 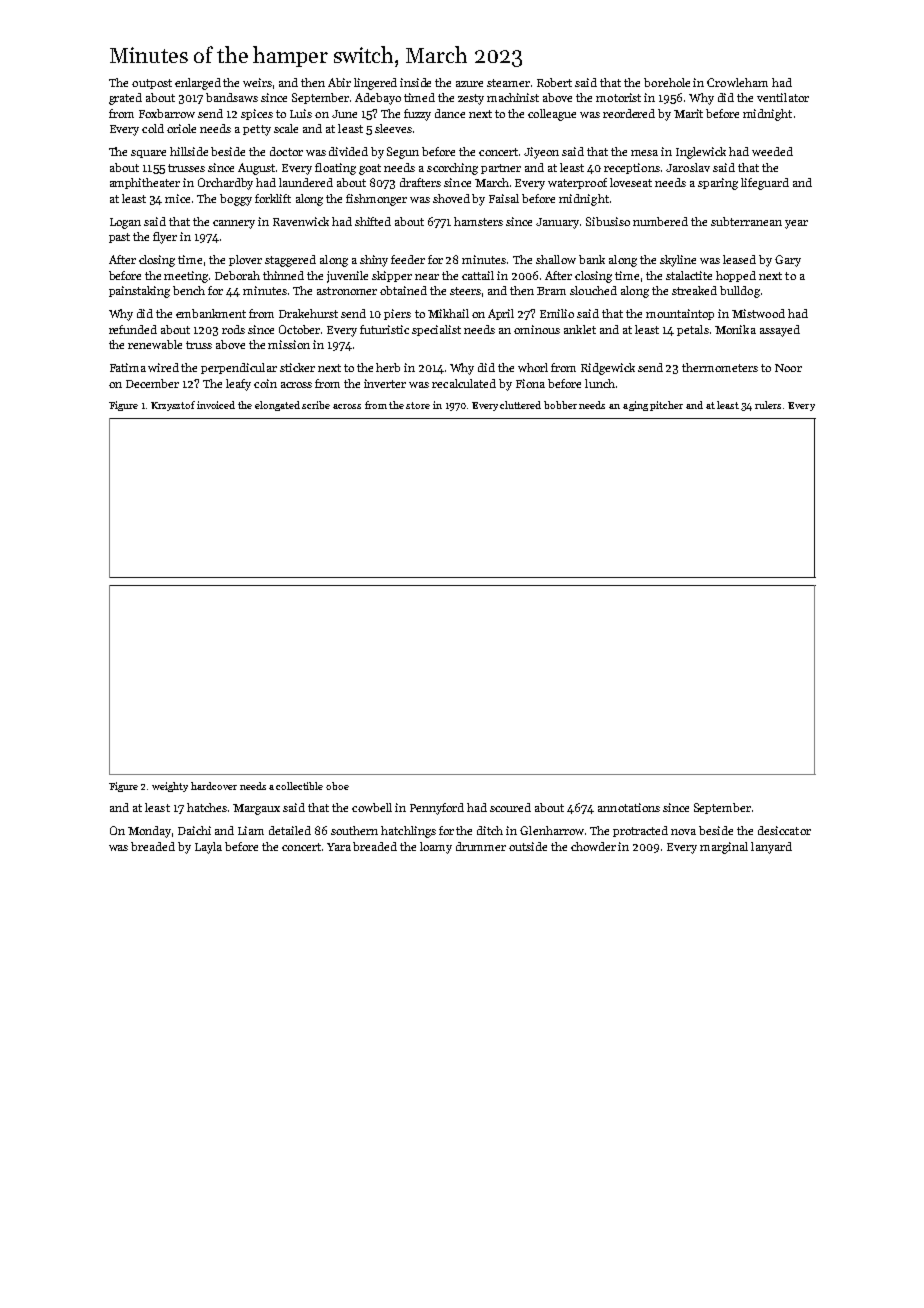 What do you see at coordinates (339, 847) in the screenshot?
I see `Yara` at bounding box center [339, 847].
